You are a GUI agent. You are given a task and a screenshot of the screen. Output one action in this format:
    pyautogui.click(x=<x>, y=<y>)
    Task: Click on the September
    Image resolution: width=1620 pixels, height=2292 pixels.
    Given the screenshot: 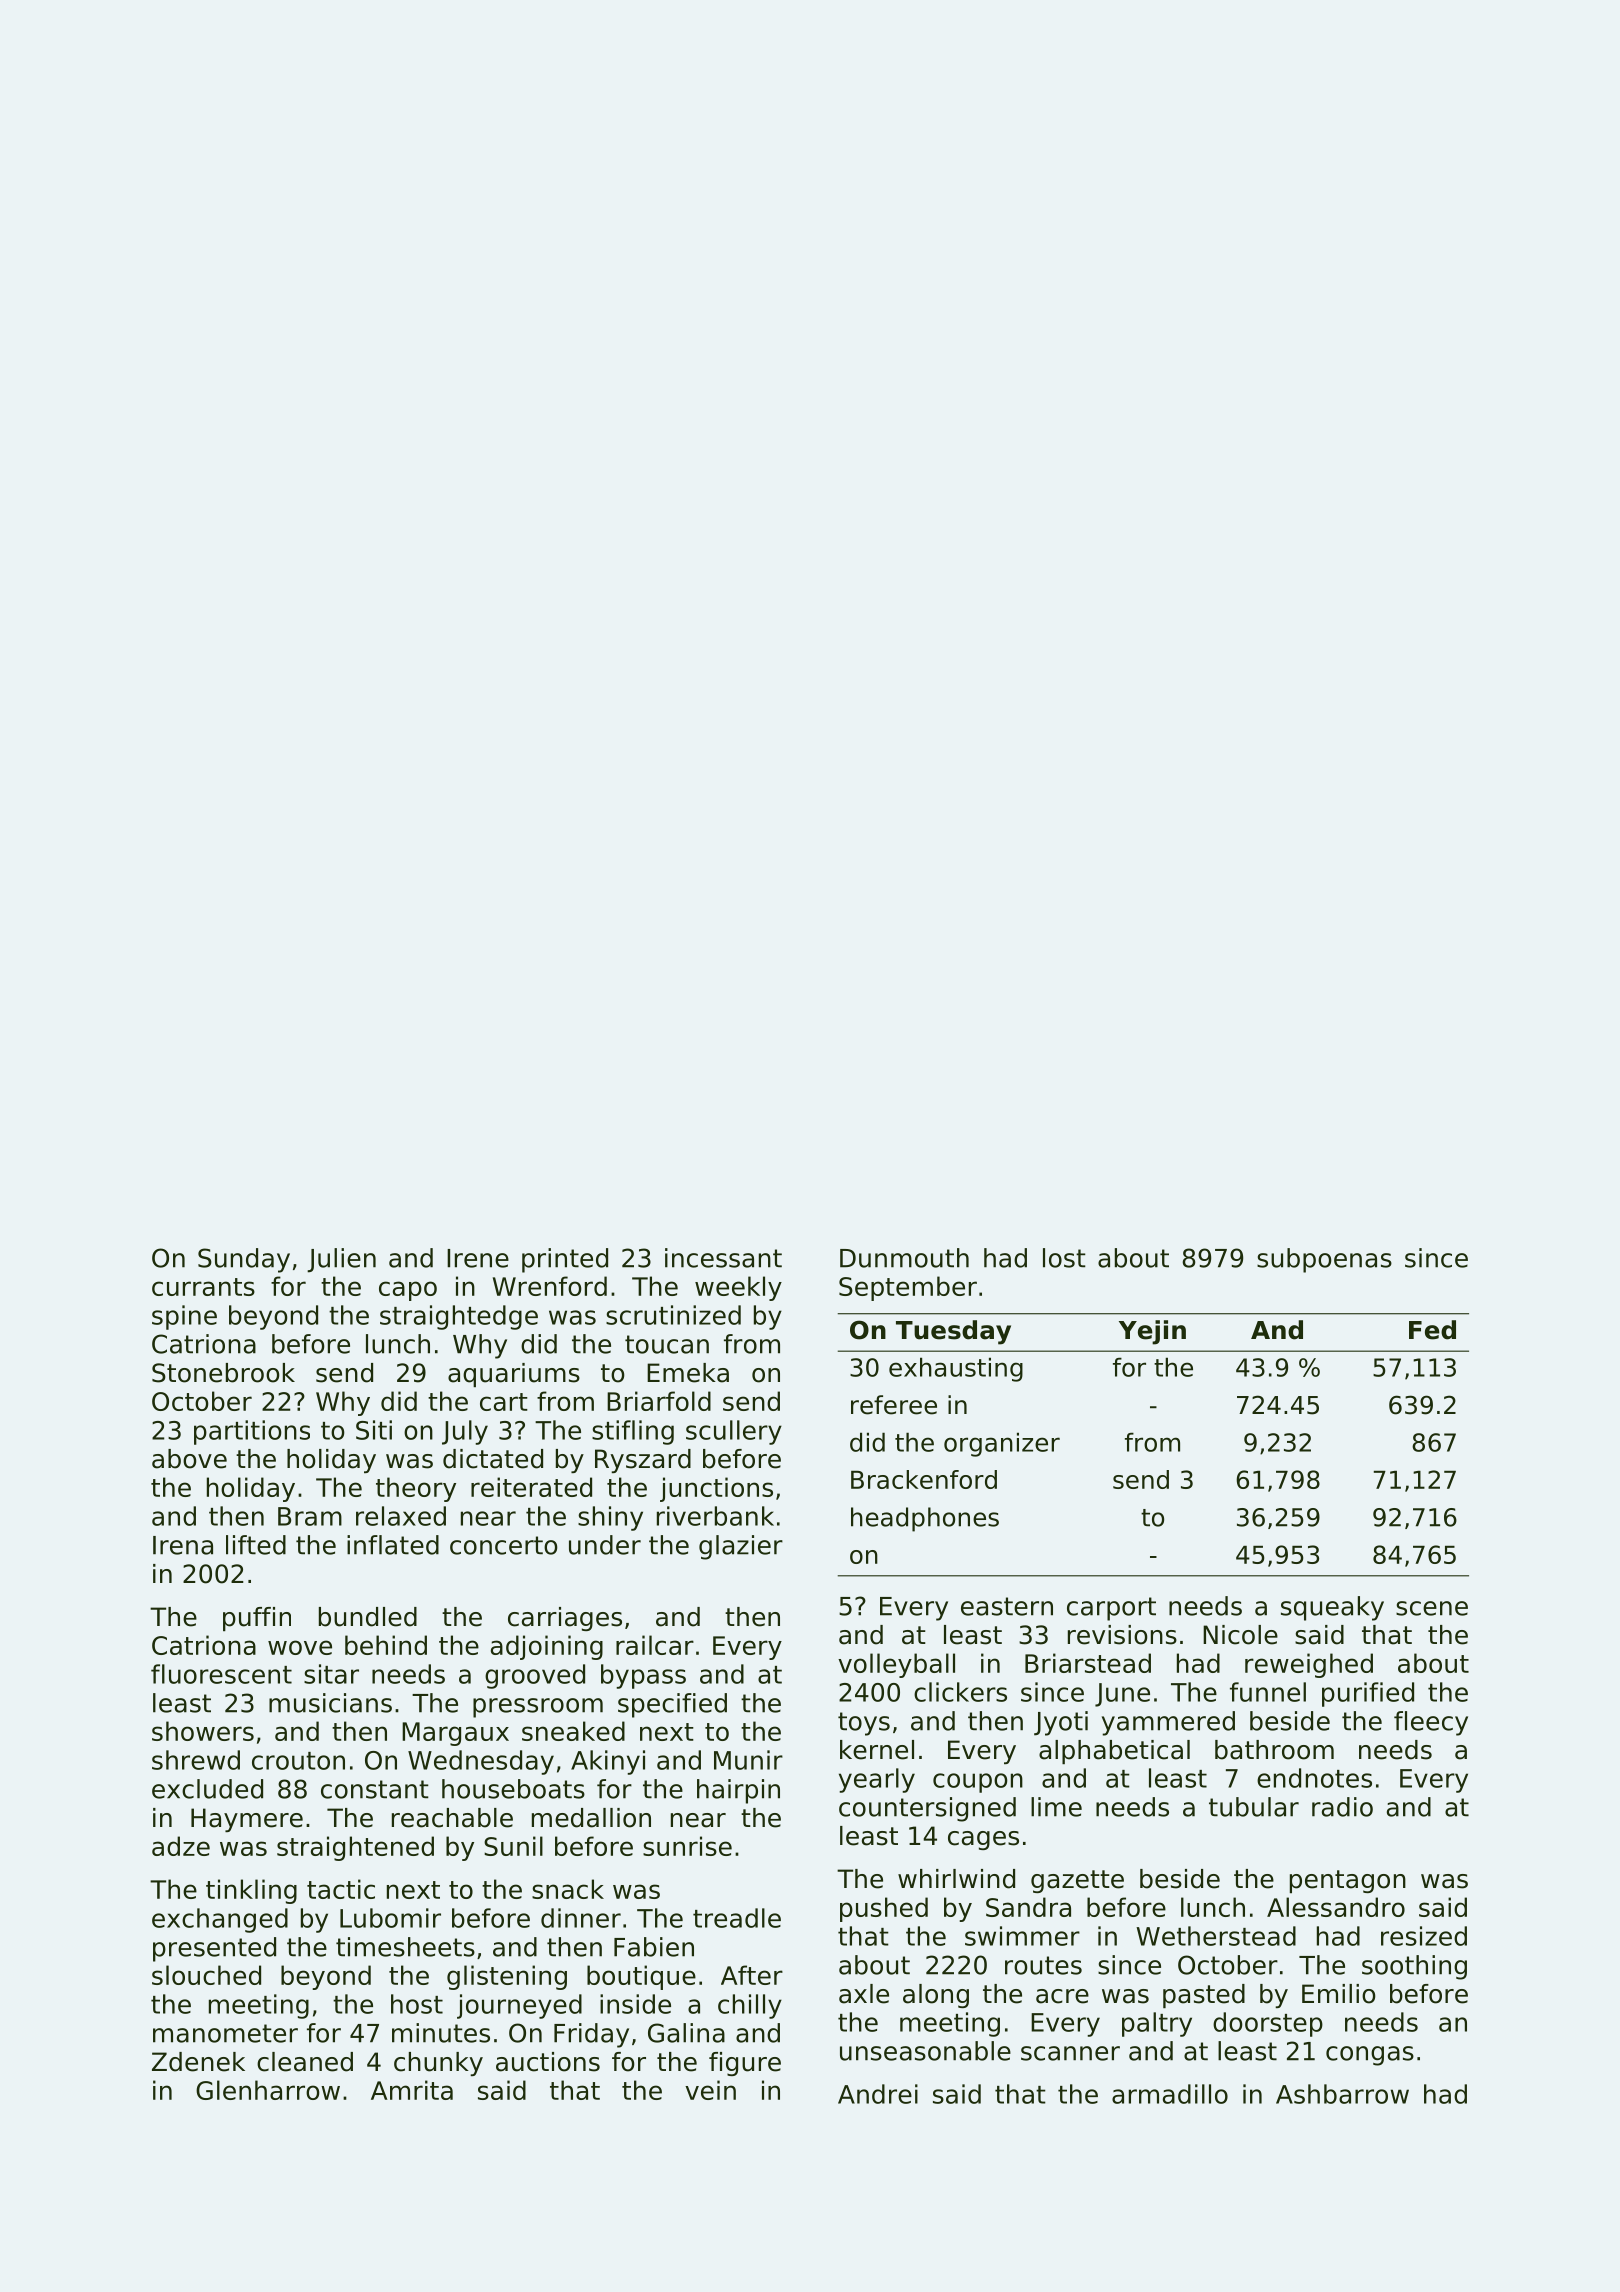 What is the action you would take?
    pyautogui.click(x=908, y=1288)
